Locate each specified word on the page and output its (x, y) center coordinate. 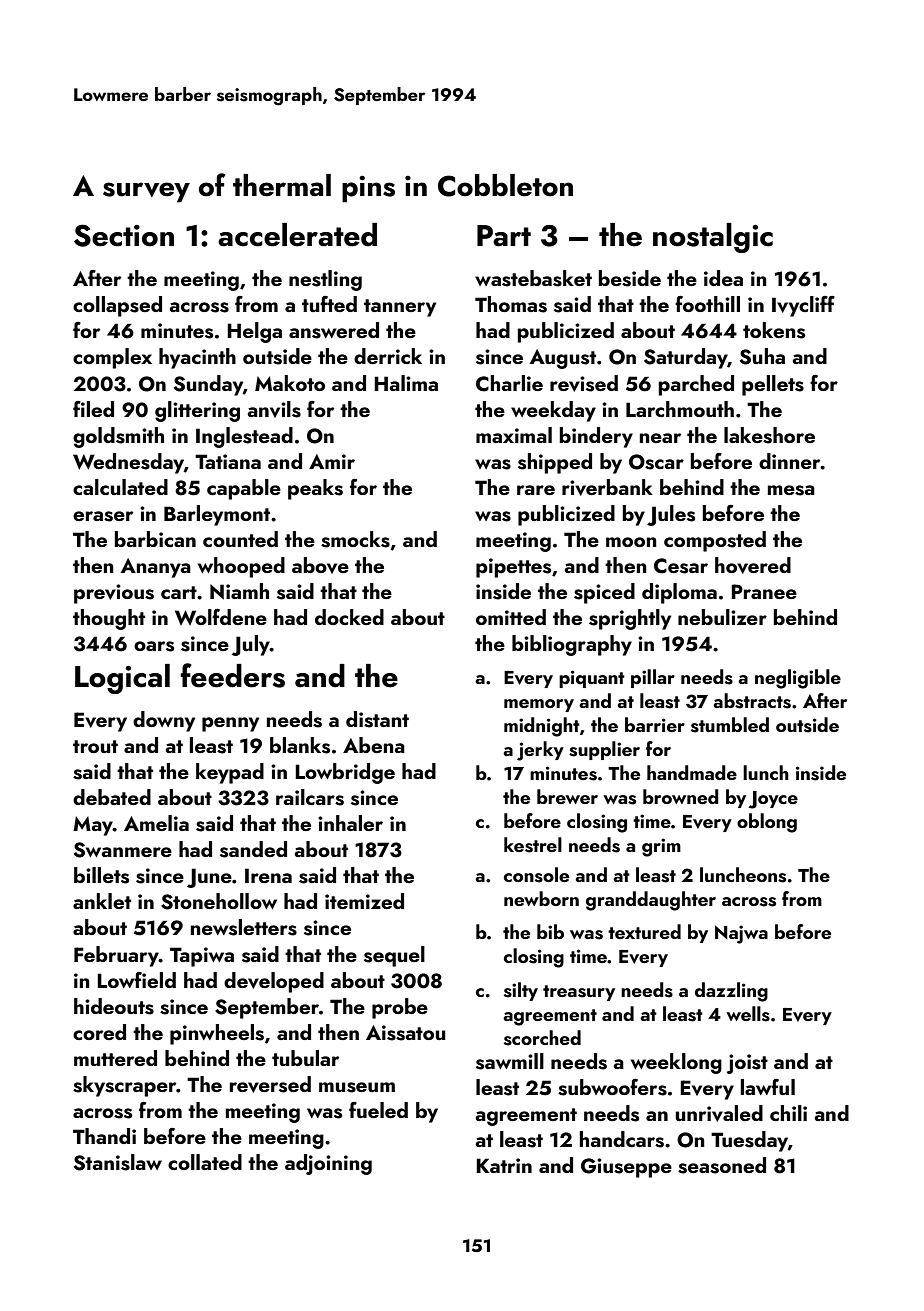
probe (400, 1008)
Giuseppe (626, 1168)
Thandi (104, 1136)
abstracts (752, 701)
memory (539, 705)
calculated (120, 487)
